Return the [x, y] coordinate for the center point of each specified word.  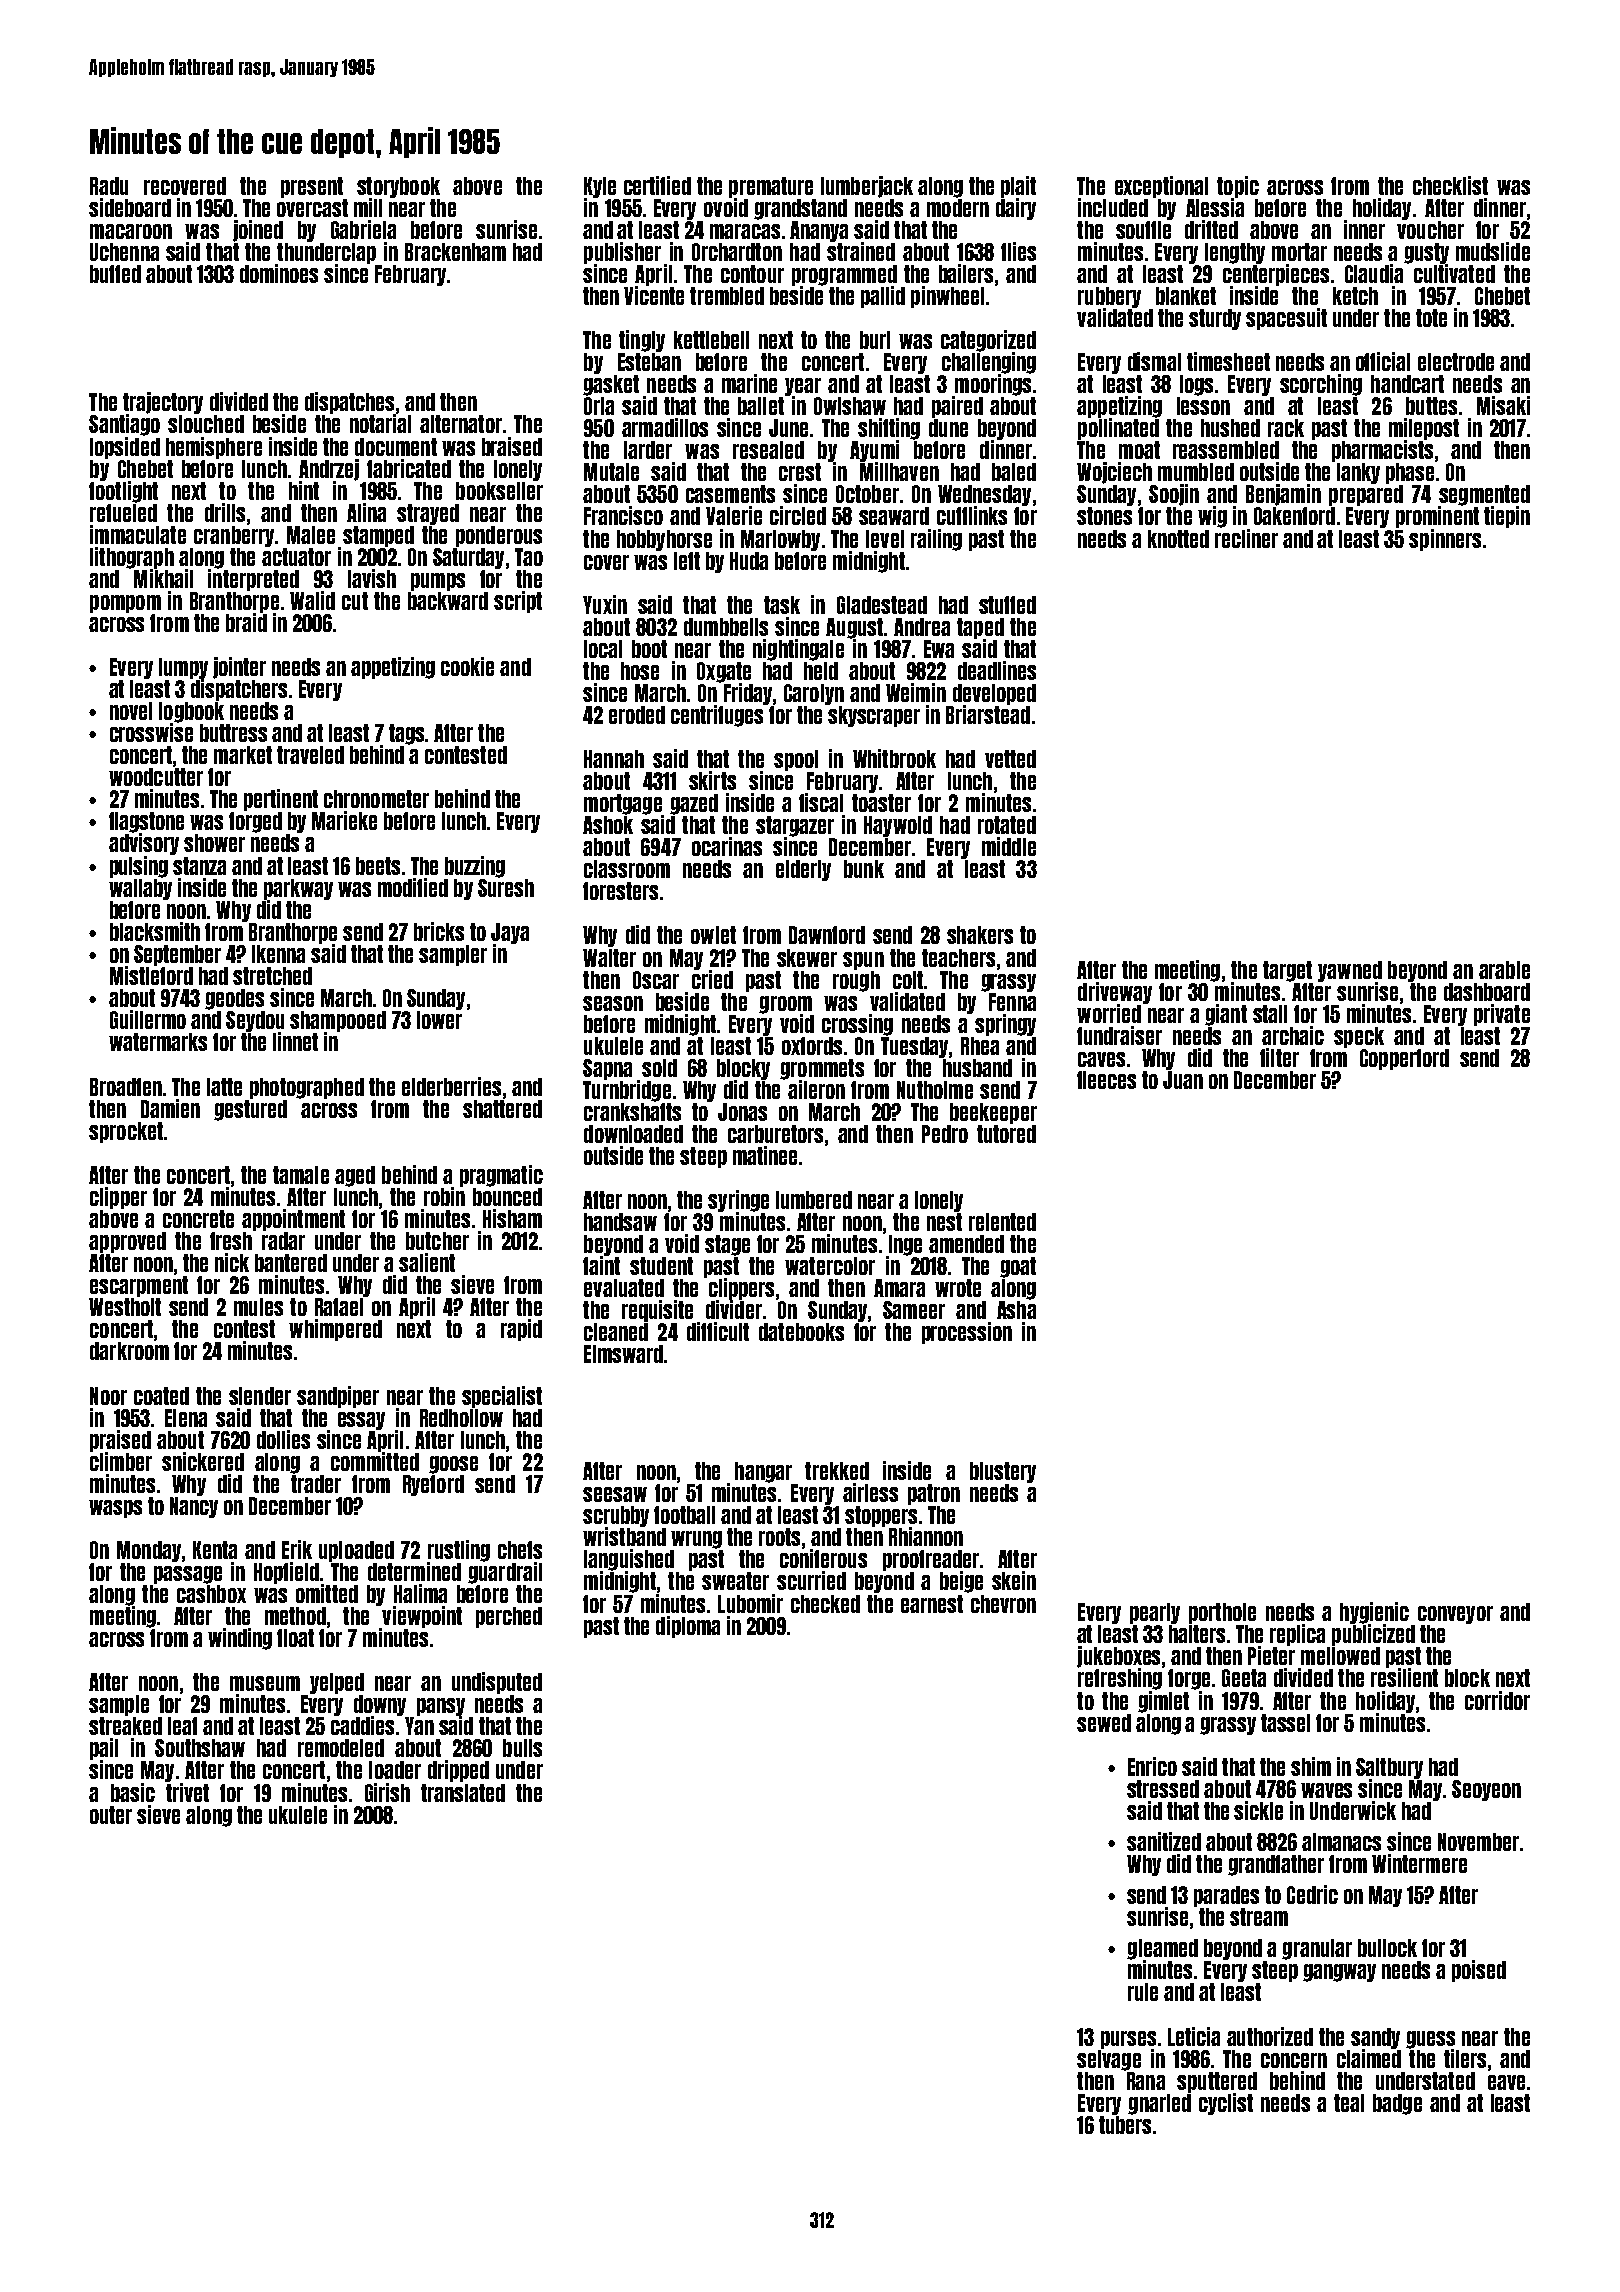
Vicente [654, 295]
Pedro [945, 1134]
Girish [387, 1792]
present [312, 187]
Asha [1016, 1310]
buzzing [475, 867]
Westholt [125, 1307]
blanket [1186, 296]
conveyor [1455, 1615]
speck [1359, 1037]
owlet [713, 935]
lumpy [183, 668]
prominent [1437, 517]
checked [825, 1604]
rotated [1007, 825]
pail [104, 1749]
